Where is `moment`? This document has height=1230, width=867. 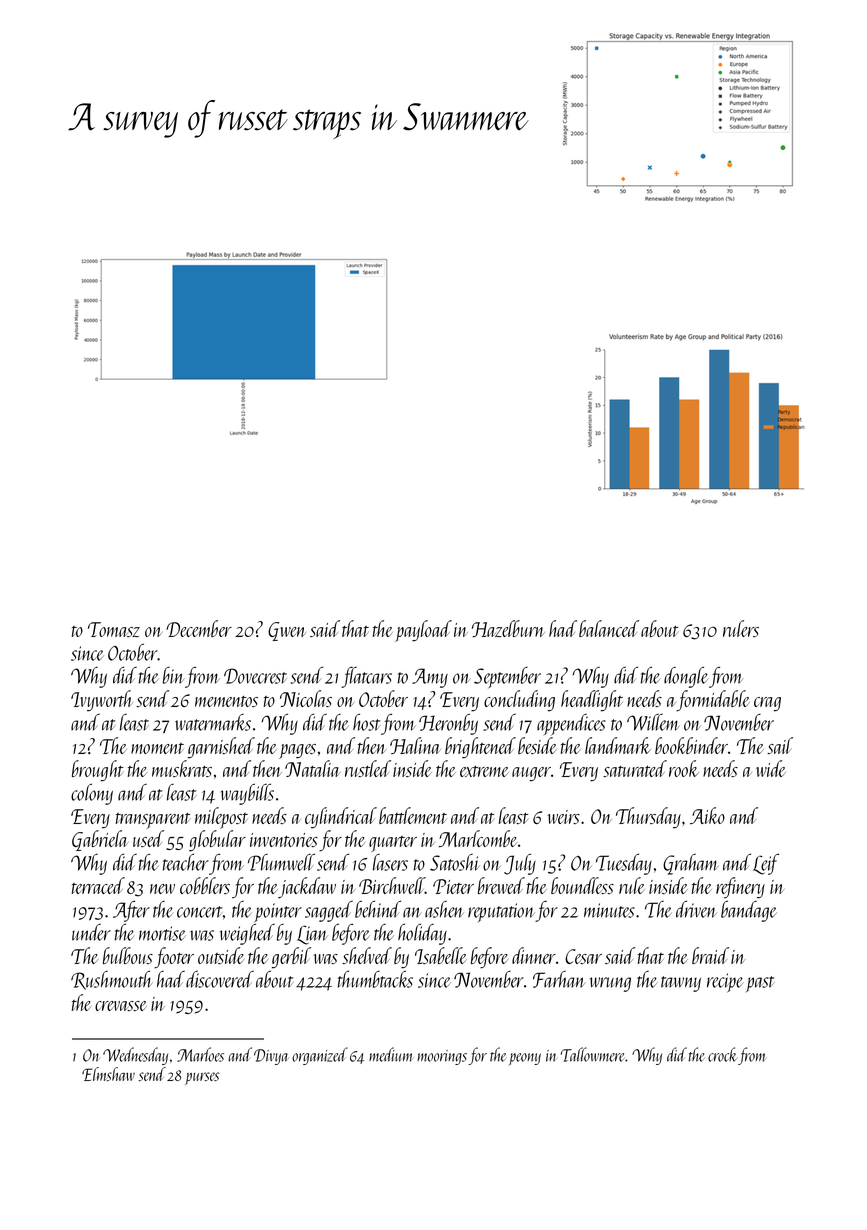 moment is located at coordinates (157, 748).
